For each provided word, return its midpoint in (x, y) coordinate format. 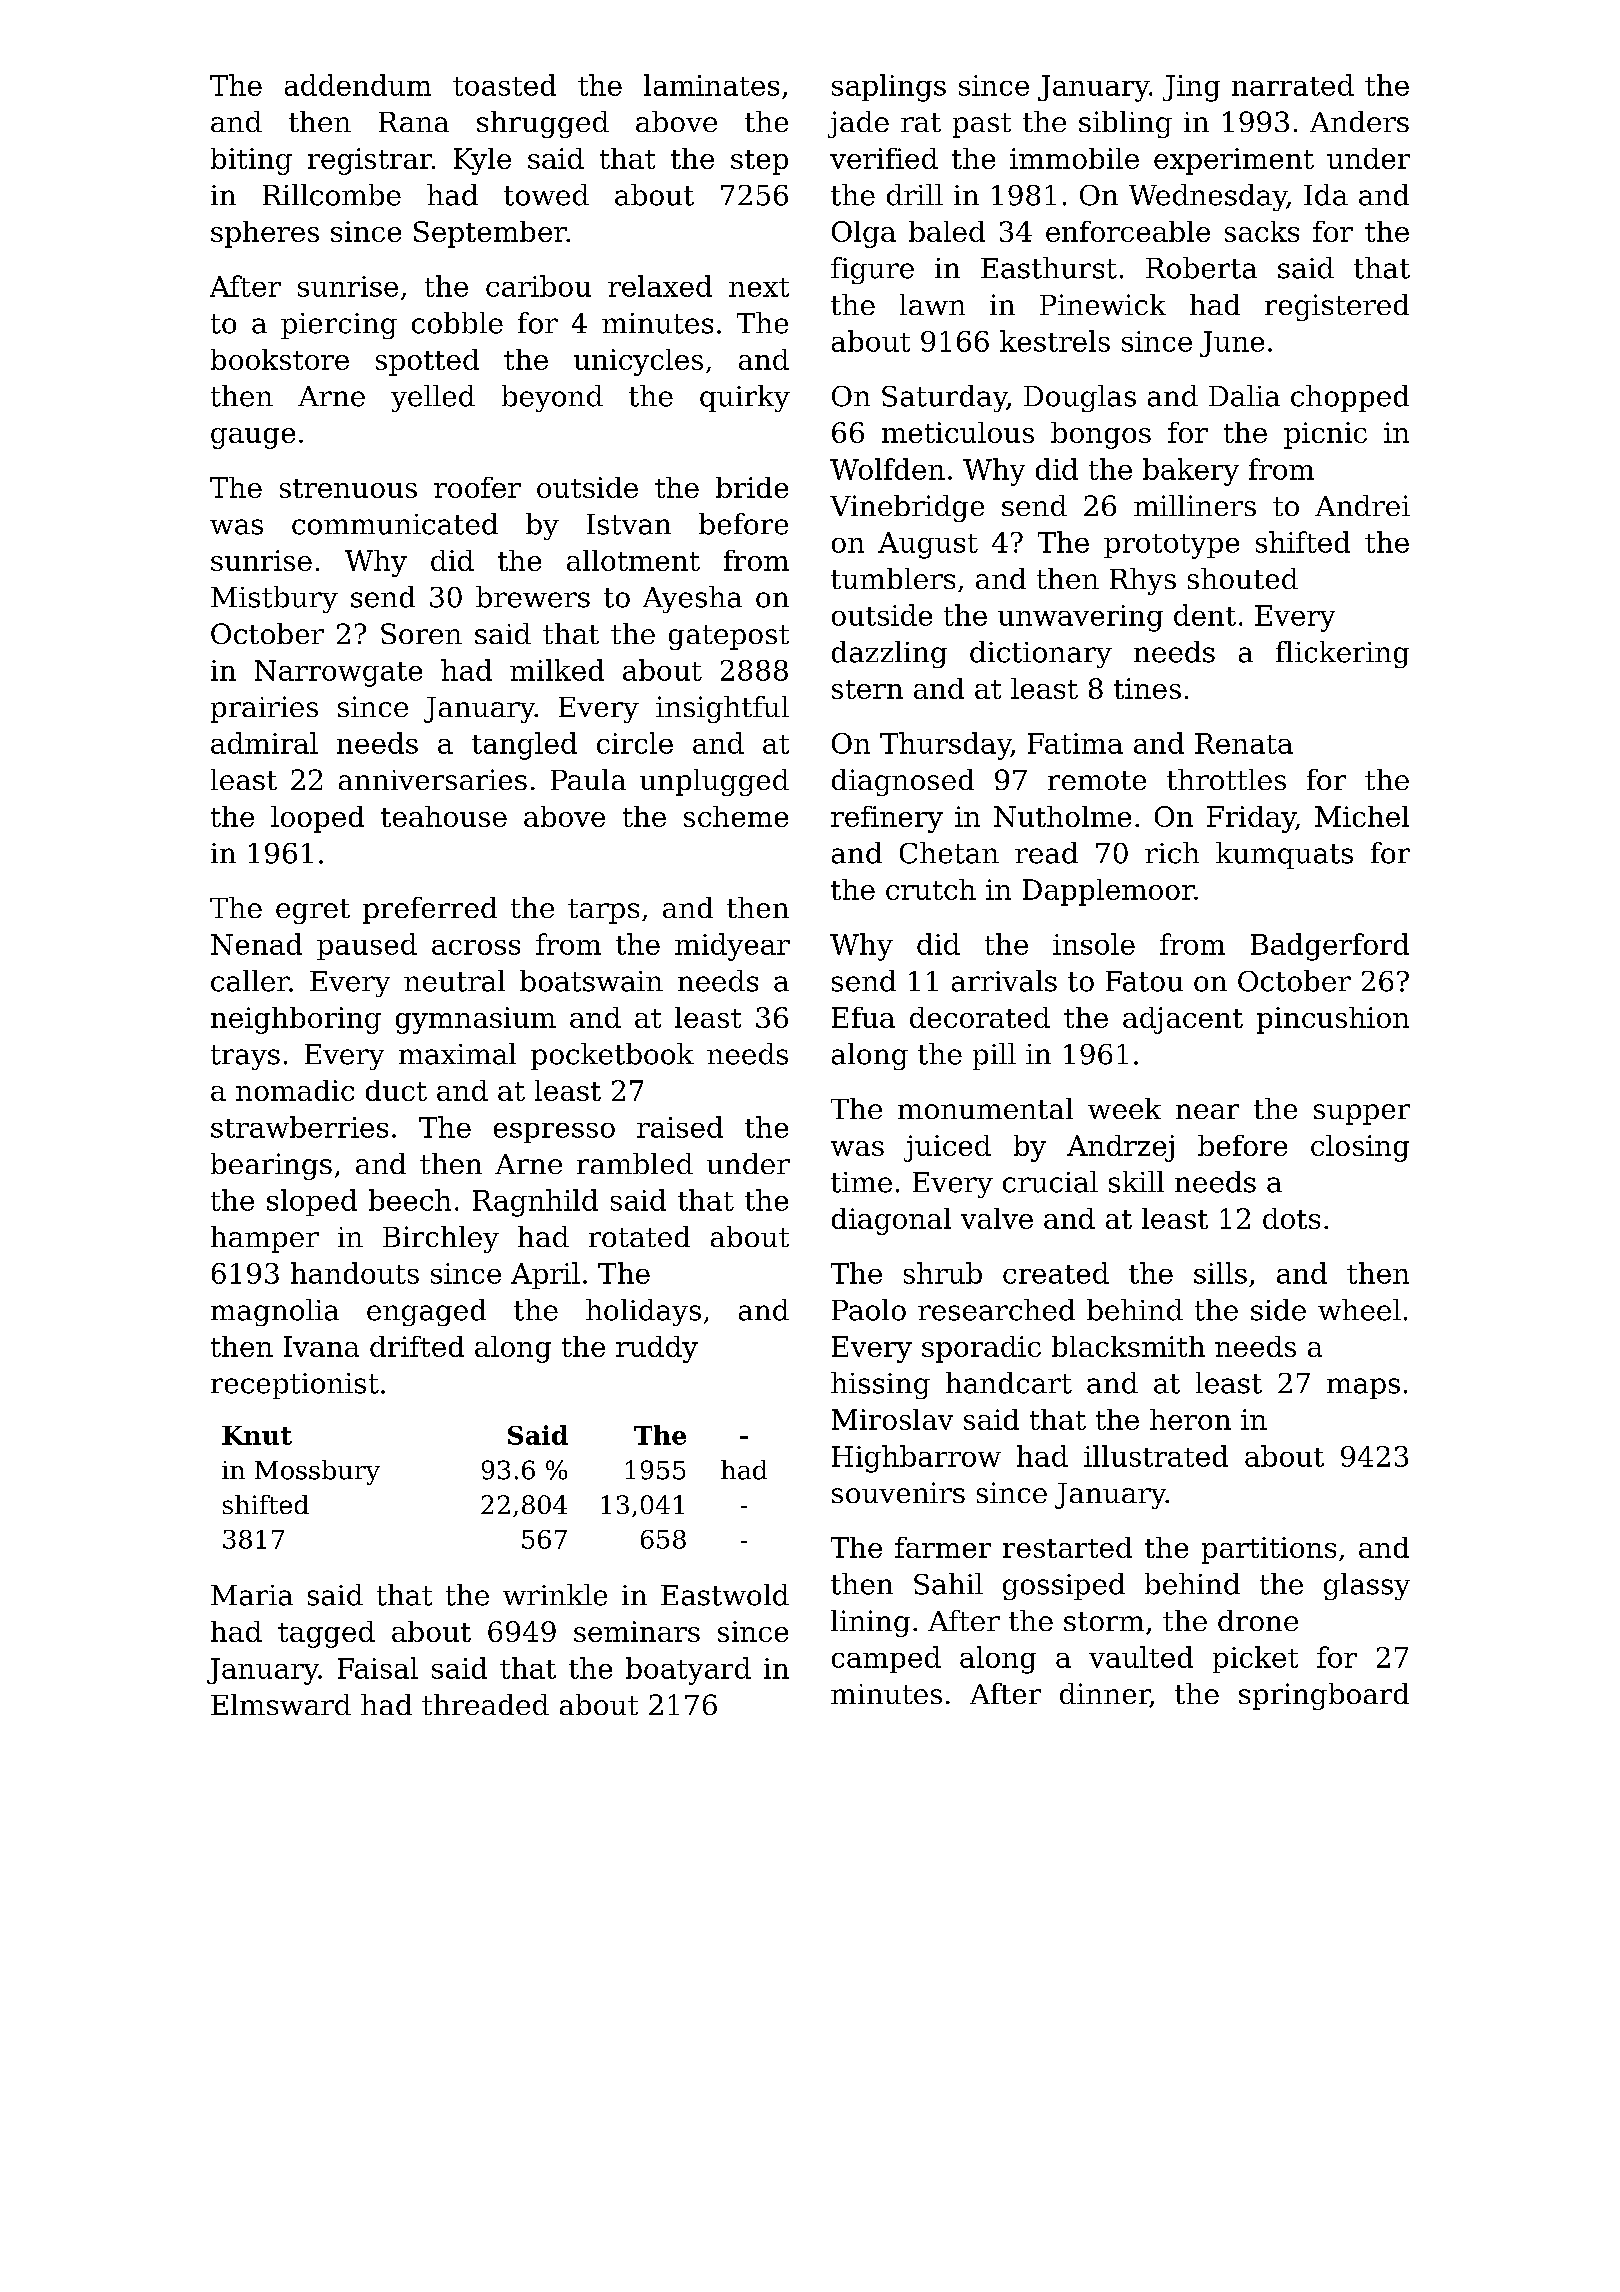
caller (250, 981)
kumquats (1284, 855)
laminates (711, 85)
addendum (358, 85)
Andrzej (1120, 1148)
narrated (1293, 85)
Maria (252, 1595)
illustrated (1156, 1456)
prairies (264, 709)
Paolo (869, 1310)
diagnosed (903, 782)
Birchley (441, 1239)
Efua (863, 1017)
